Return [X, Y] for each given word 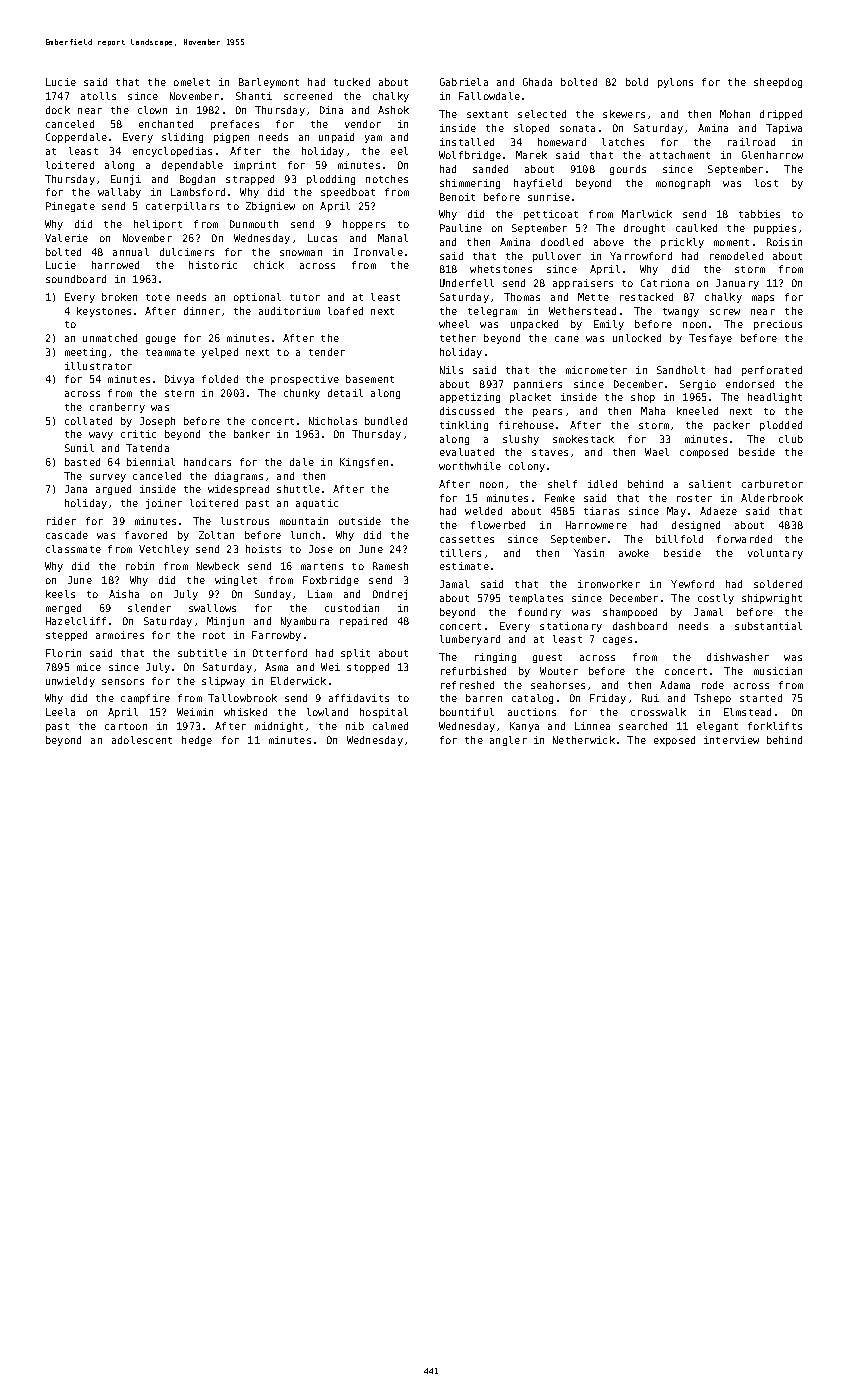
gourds [628, 170]
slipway [223, 682]
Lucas [322, 238]
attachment [680, 155]
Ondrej [390, 595]
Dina [331, 110]
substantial [768, 626]
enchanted [166, 124]
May [676, 512]
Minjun [225, 622]
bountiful [467, 712]
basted [82, 462]
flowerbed [498, 525]
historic [213, 265]
